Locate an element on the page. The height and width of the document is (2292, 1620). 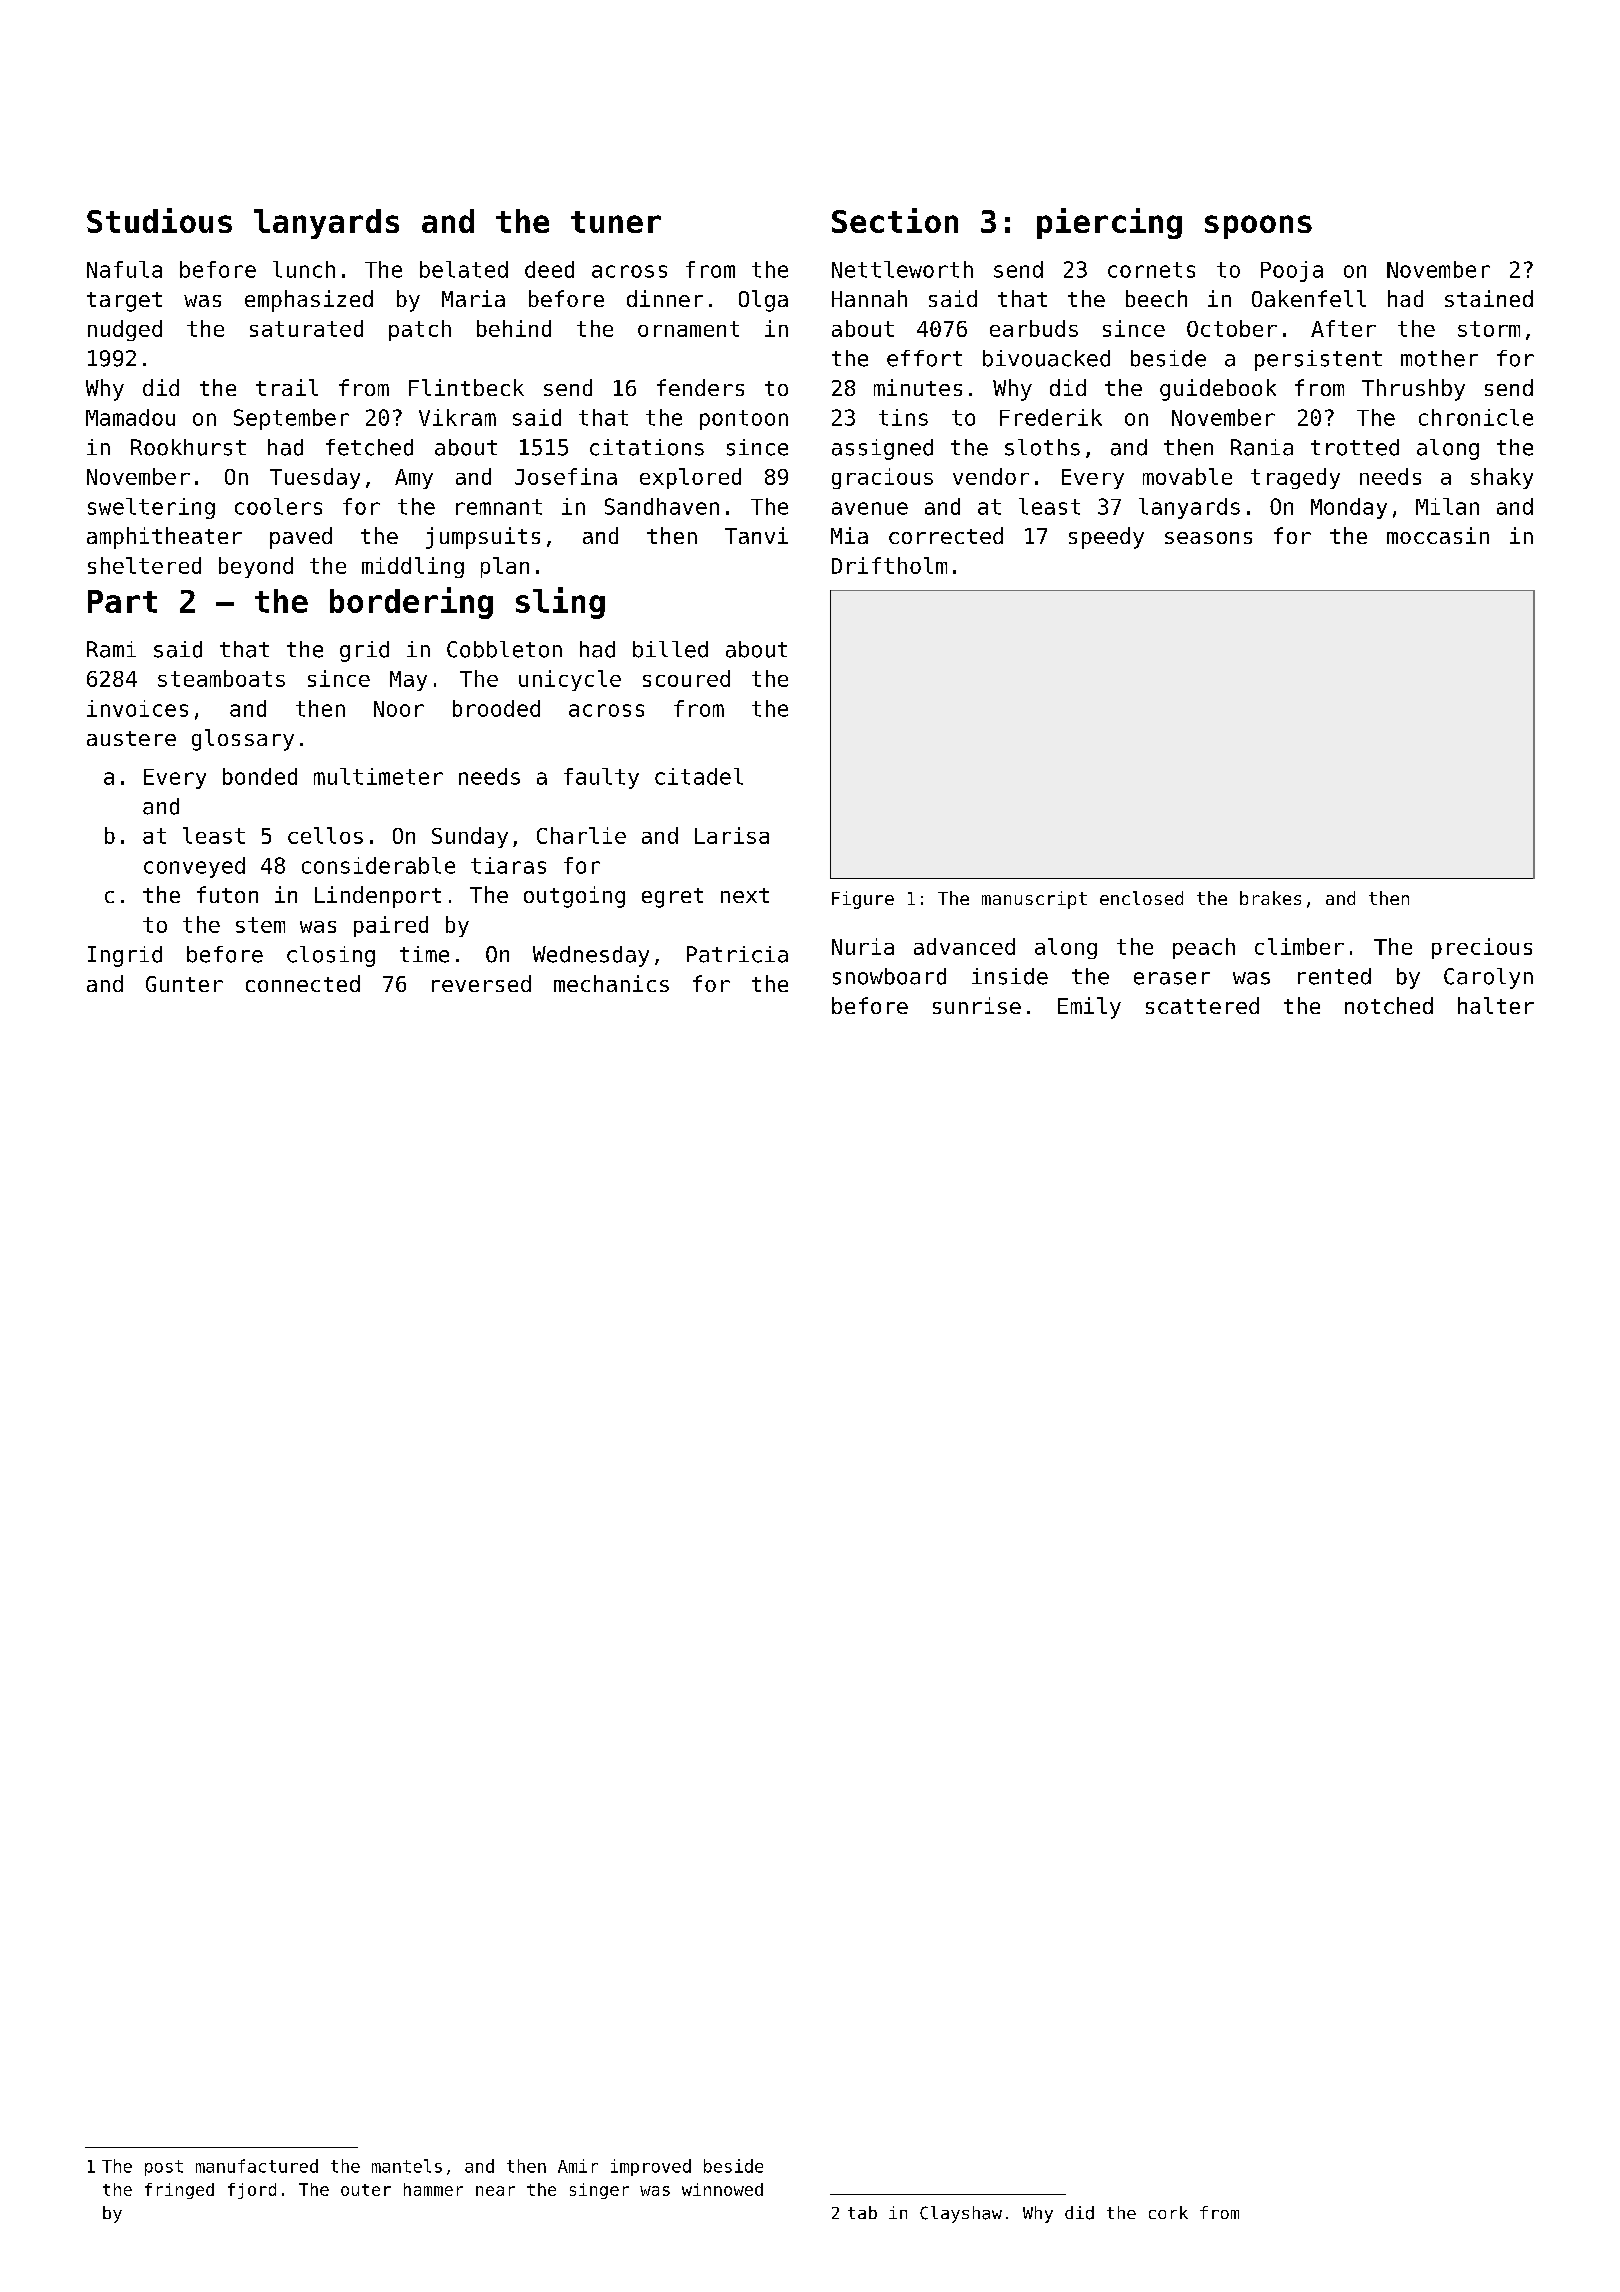
connected is located at coordinates (303, 983).
